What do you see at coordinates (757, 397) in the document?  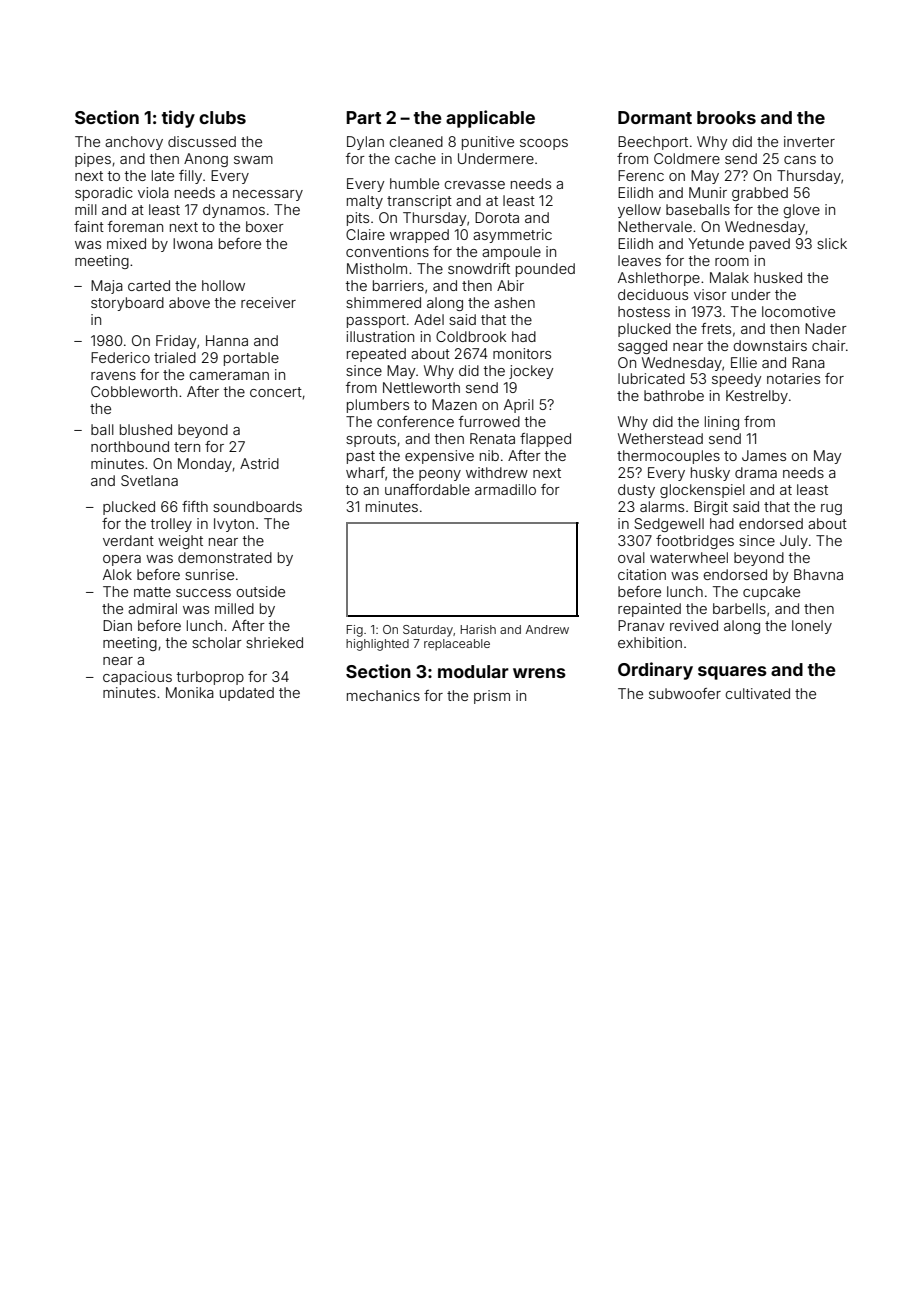 I see `Kestrelby` at bounding box center [757, 397].
